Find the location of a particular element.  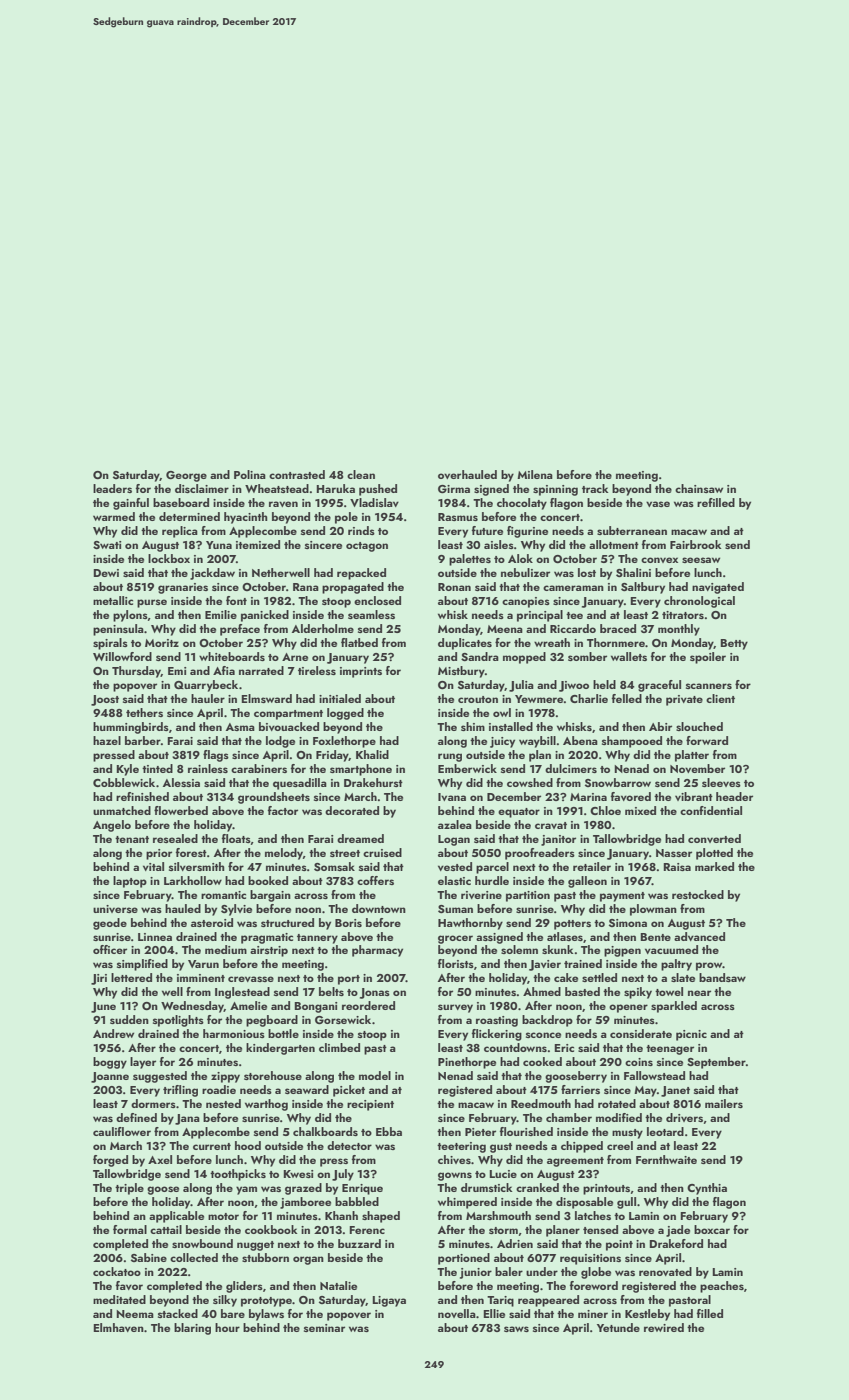

proofreaders is located at coordinates (540, 854).
